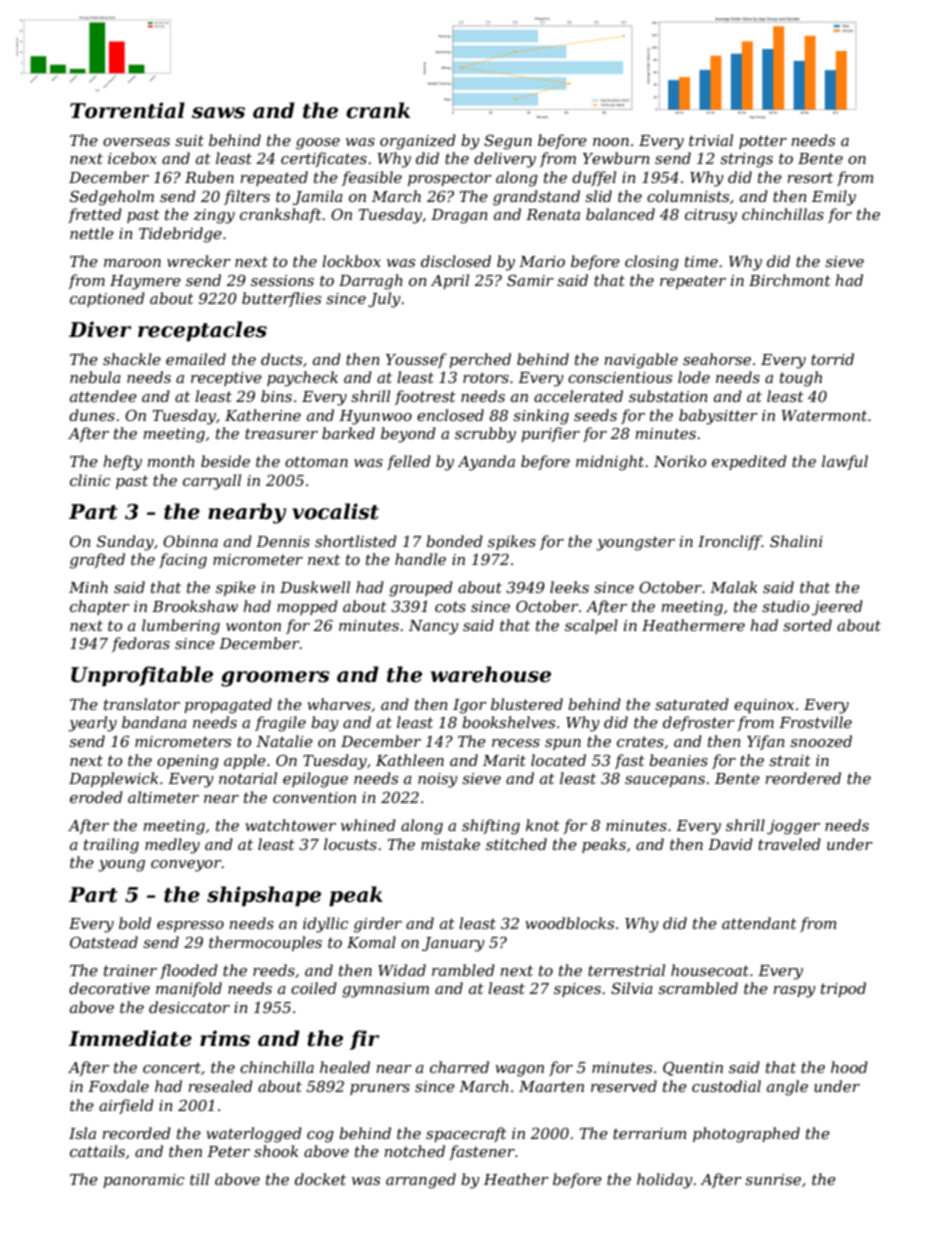 This screenshot has height=1233, width=952. Describe the element at coordinates (730, 844) in the screenshot. I see `David` at that location.
